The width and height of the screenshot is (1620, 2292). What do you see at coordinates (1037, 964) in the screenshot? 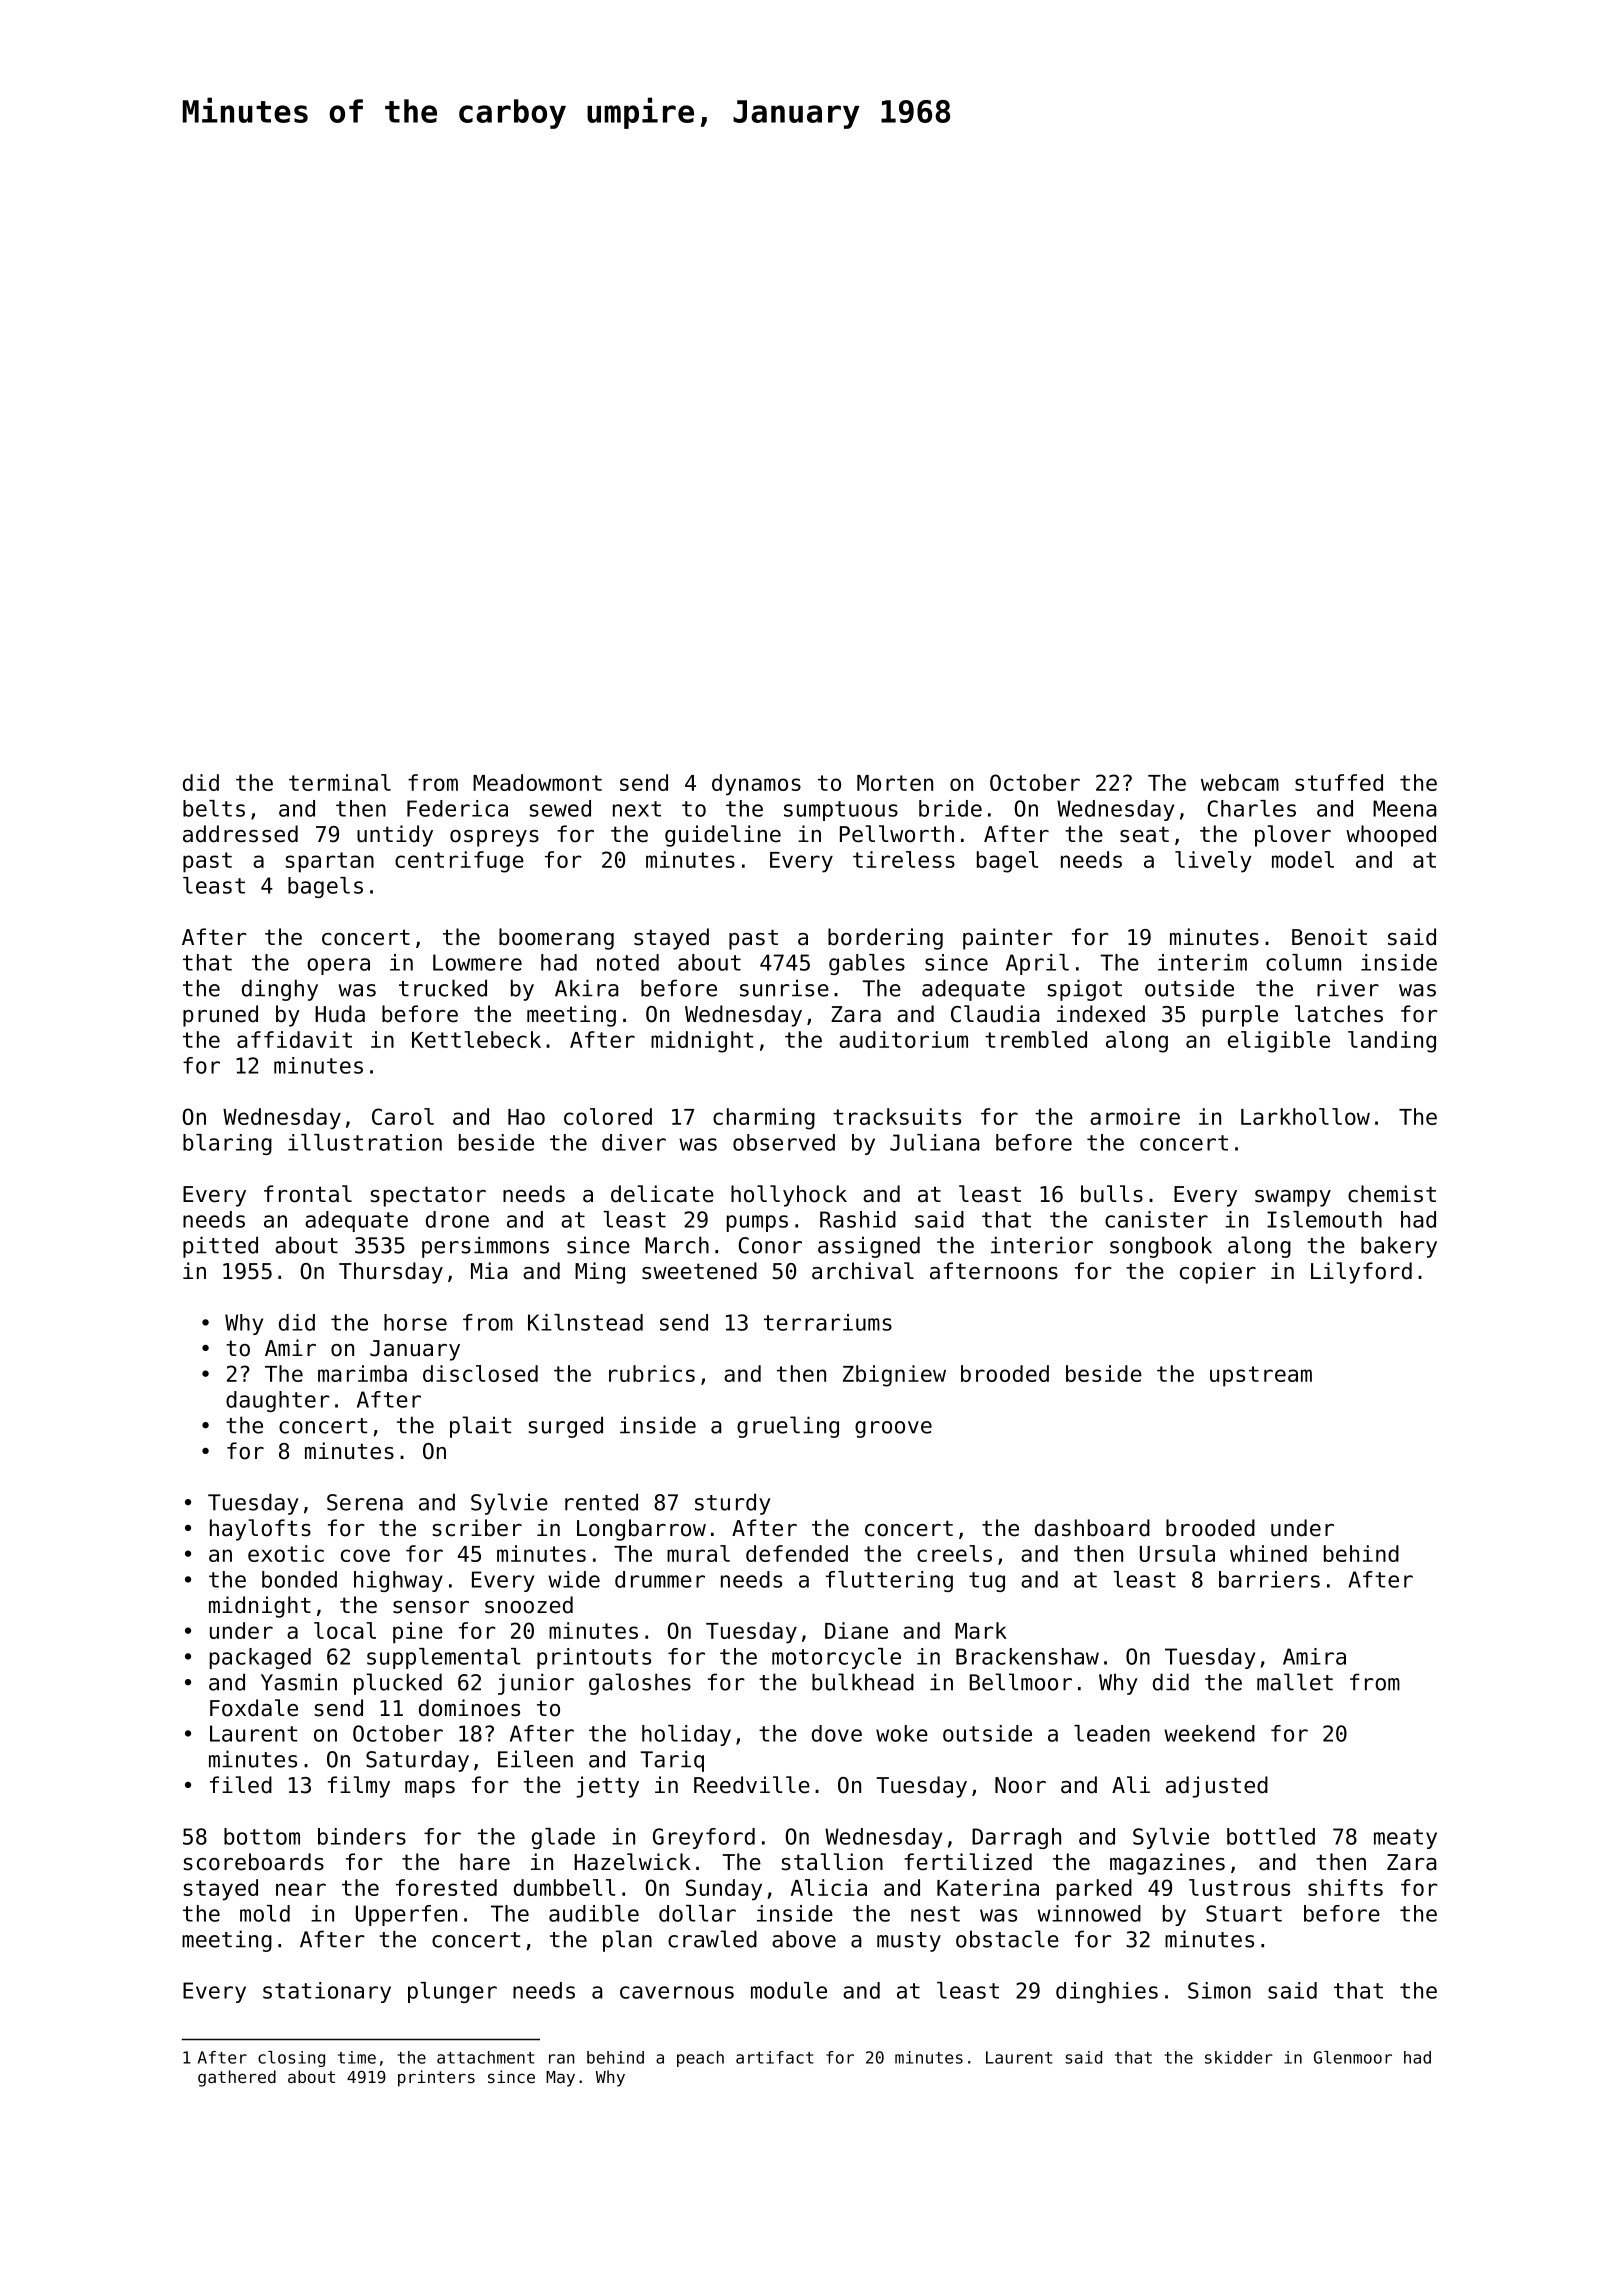
I see `April` at bounding box center [1037, 964].
